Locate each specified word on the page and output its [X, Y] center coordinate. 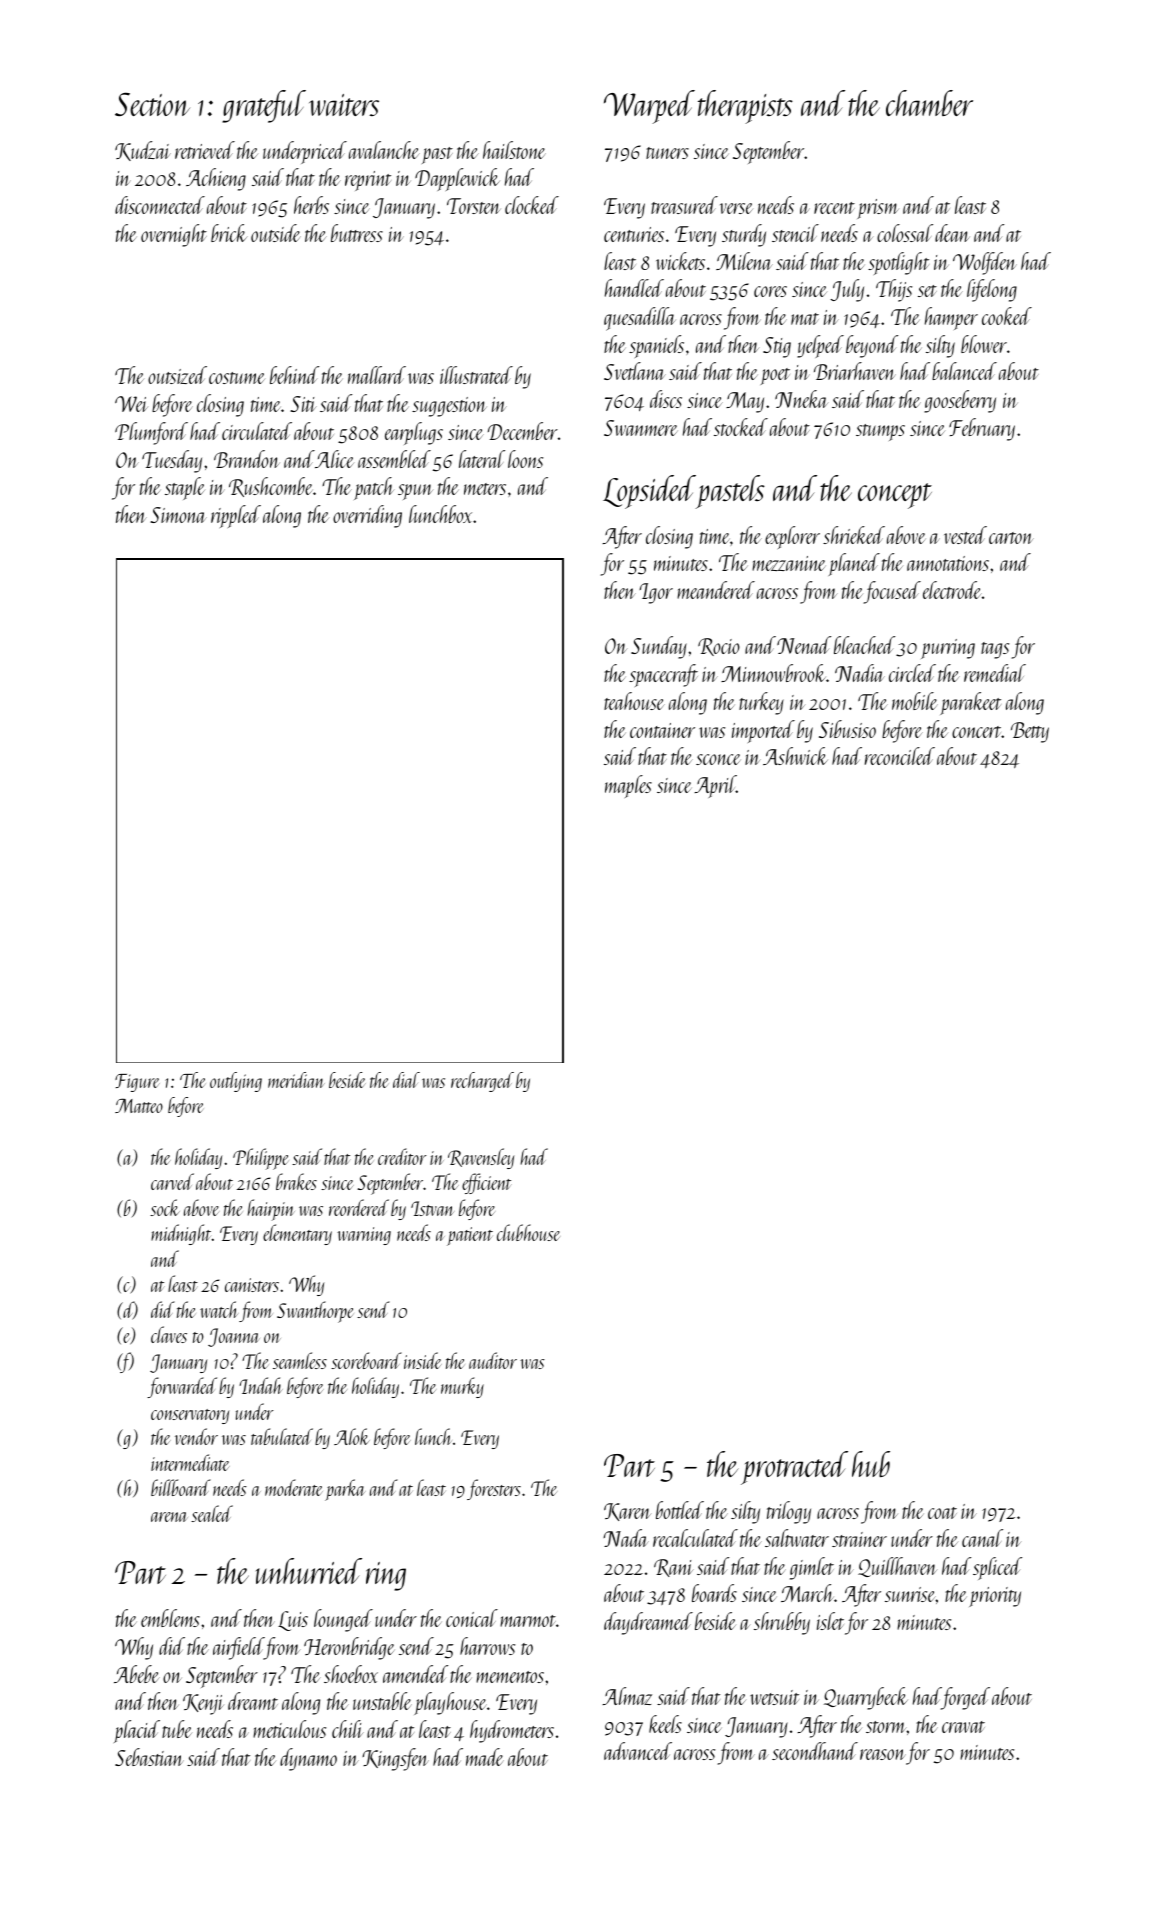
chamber [929, 103]
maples [628, 786]
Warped [649, 107]
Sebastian [149, 1757]
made [485, 1757]
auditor [493, 1360]
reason [883, 1754]
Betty [1030, 732]
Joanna [234, 1337]
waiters [344, 105]
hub [871, 1464]
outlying [236, 1082]
